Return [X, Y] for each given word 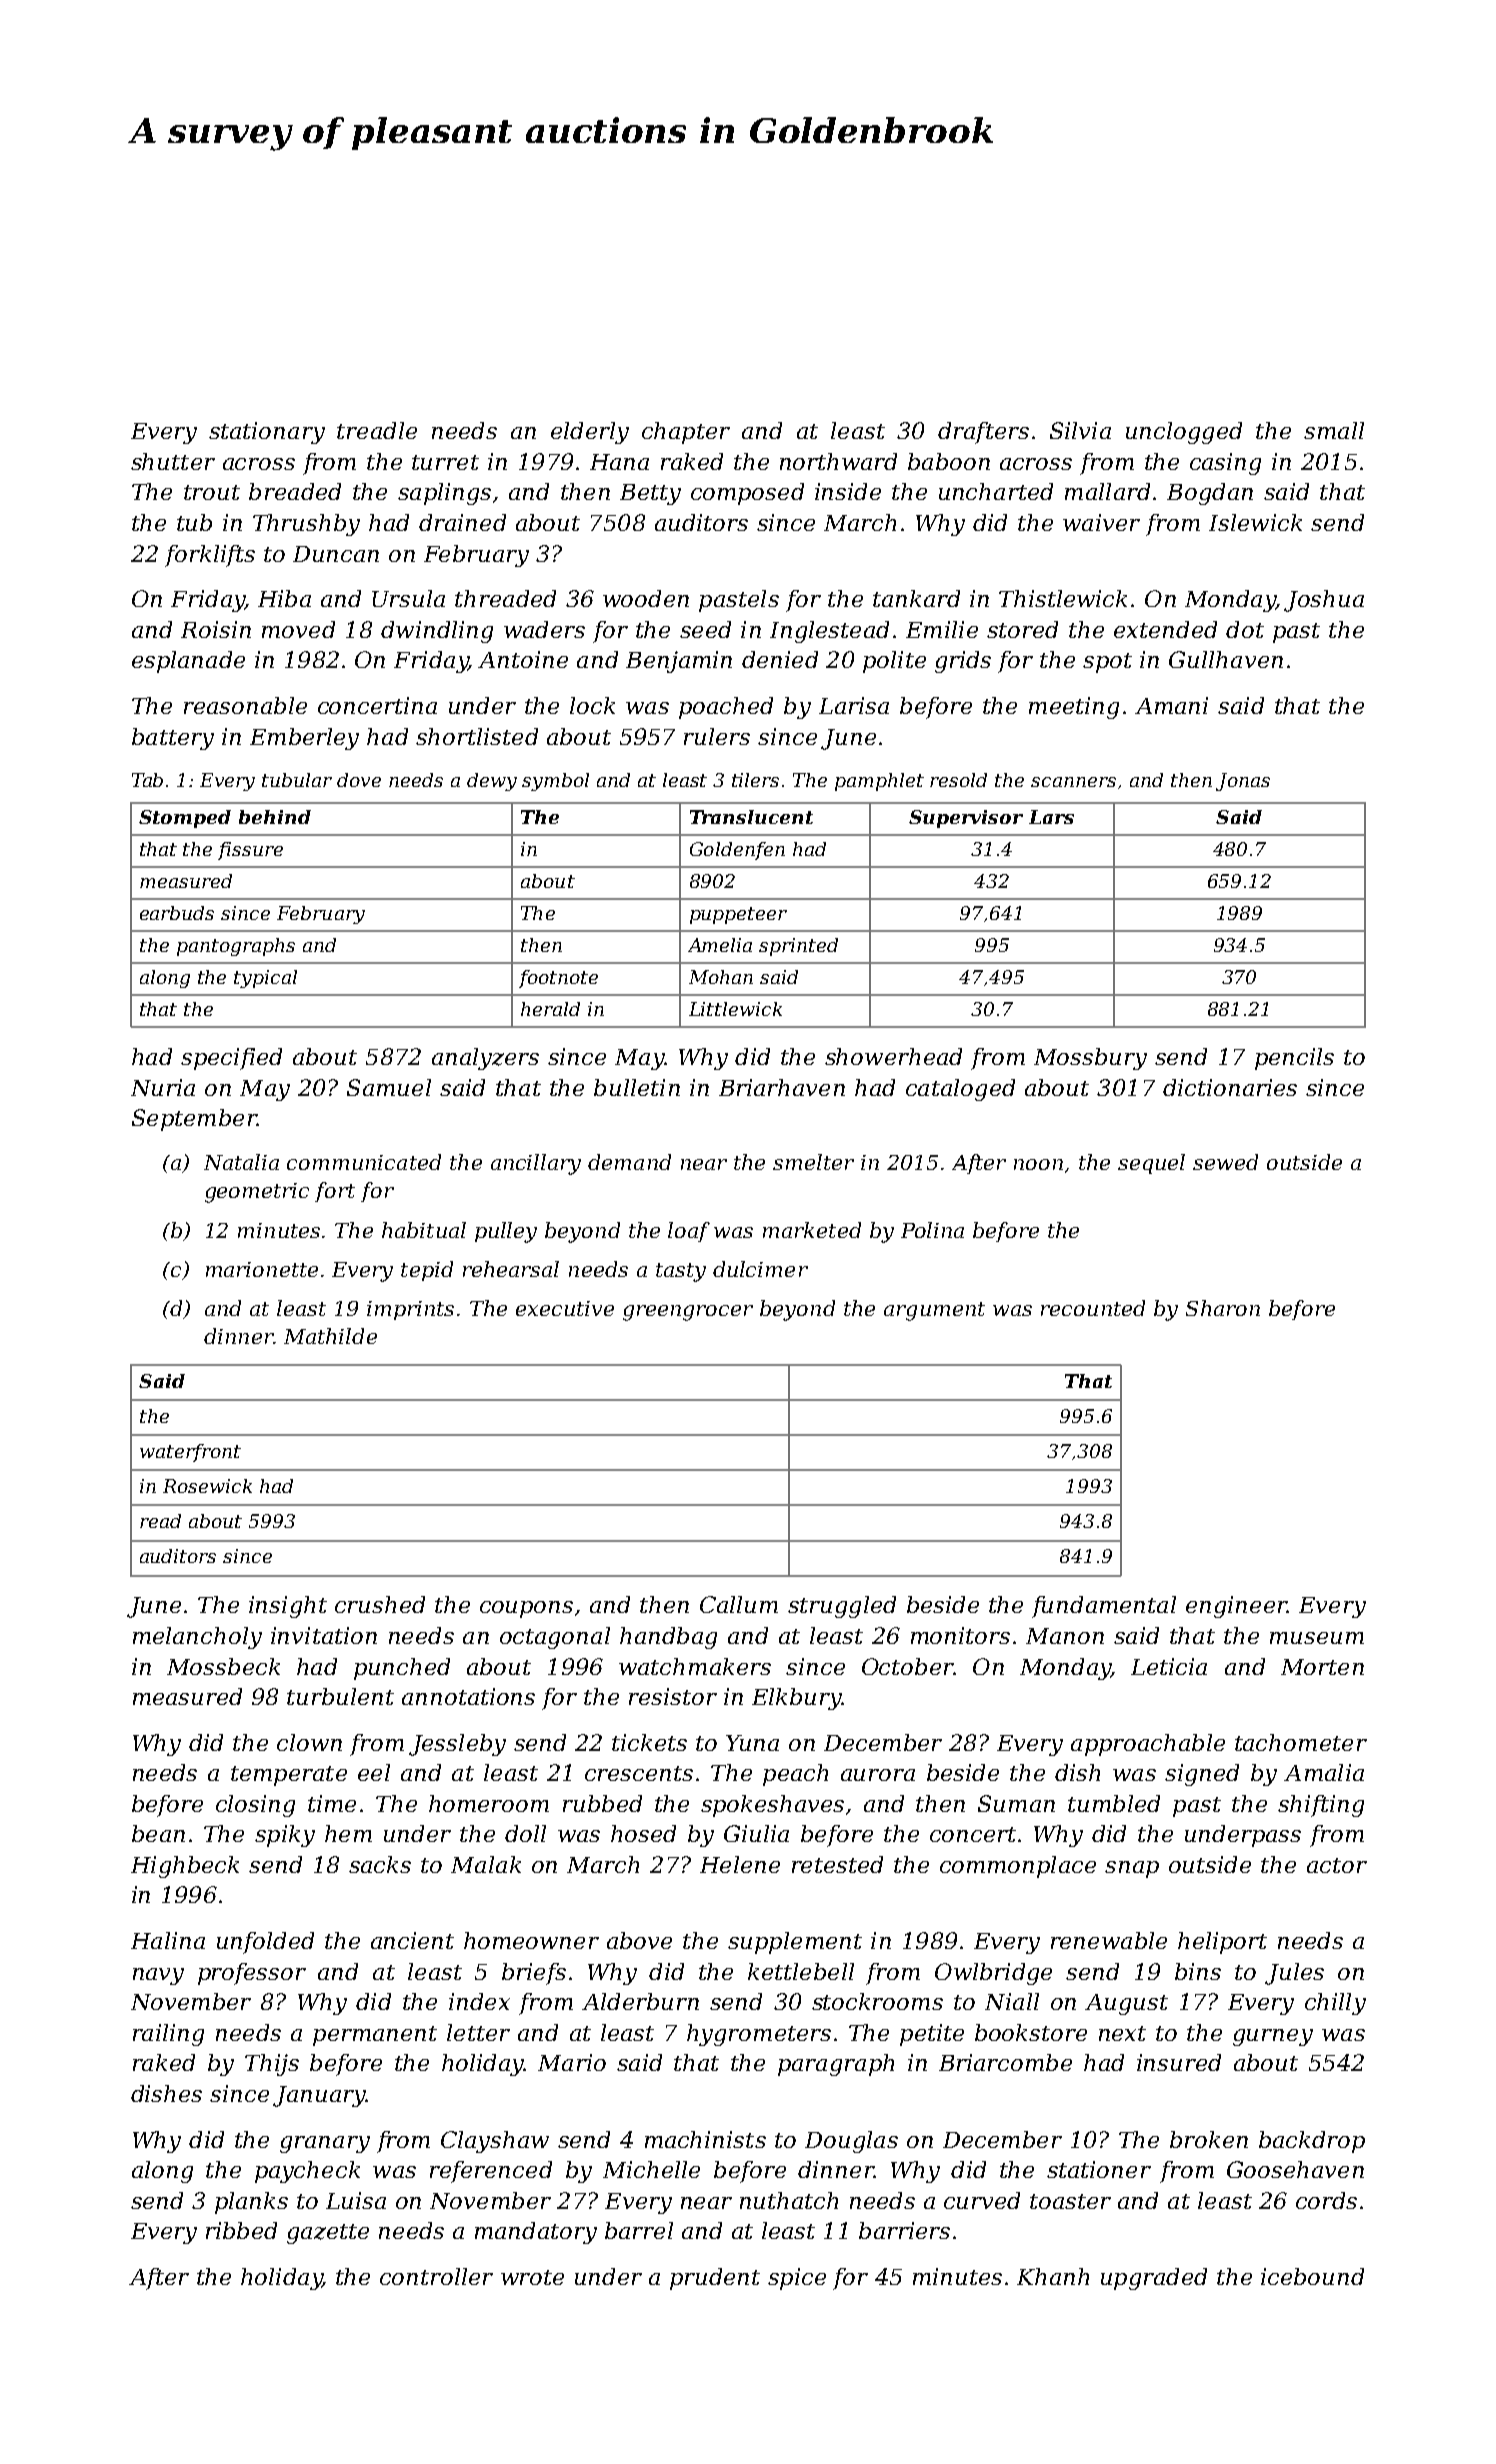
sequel [1151, 1164]
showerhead [893, 1056]
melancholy [197, 1638]
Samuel [389, 1087]
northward [838, 461]
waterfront [190, 1453]
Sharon [1223, 1308]
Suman [1016, 1803]
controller [436, 2276]
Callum [739, 1604]
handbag [668, 1638]
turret [445, 462]
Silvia [1080, 430]
